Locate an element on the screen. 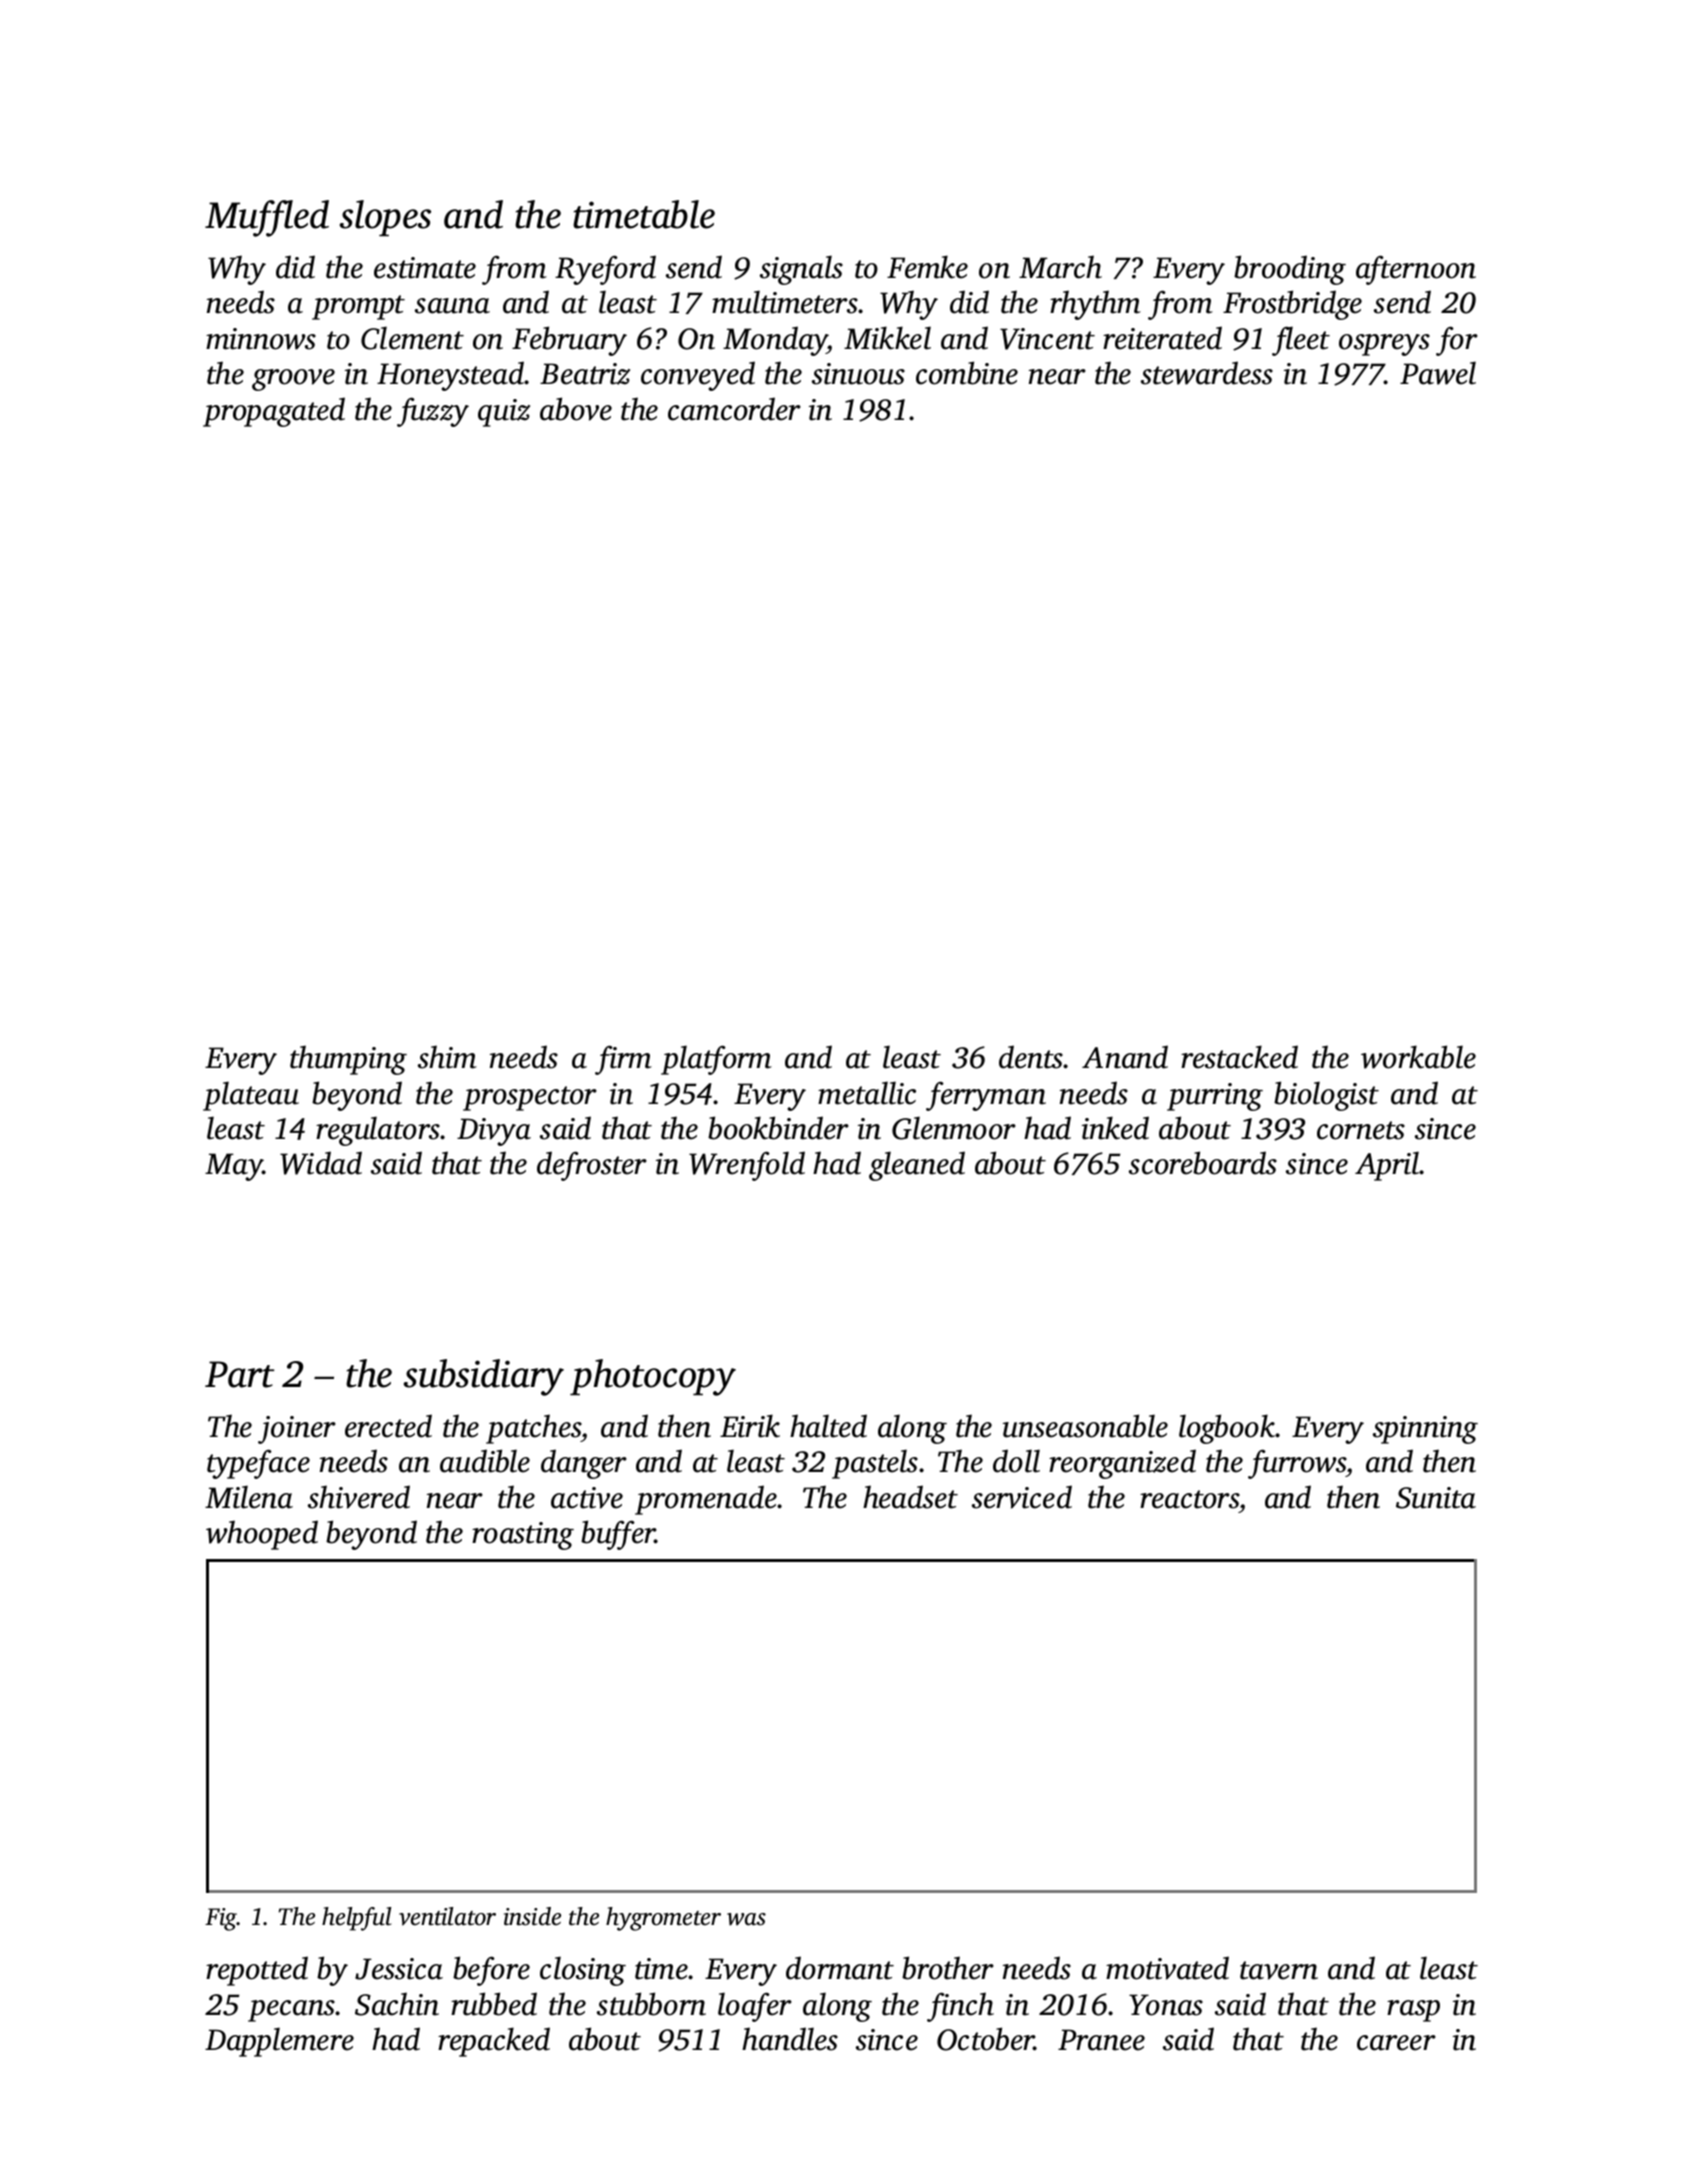 The image size is (1683, 2178). ventilator is located at coordinates (447, 1916).
